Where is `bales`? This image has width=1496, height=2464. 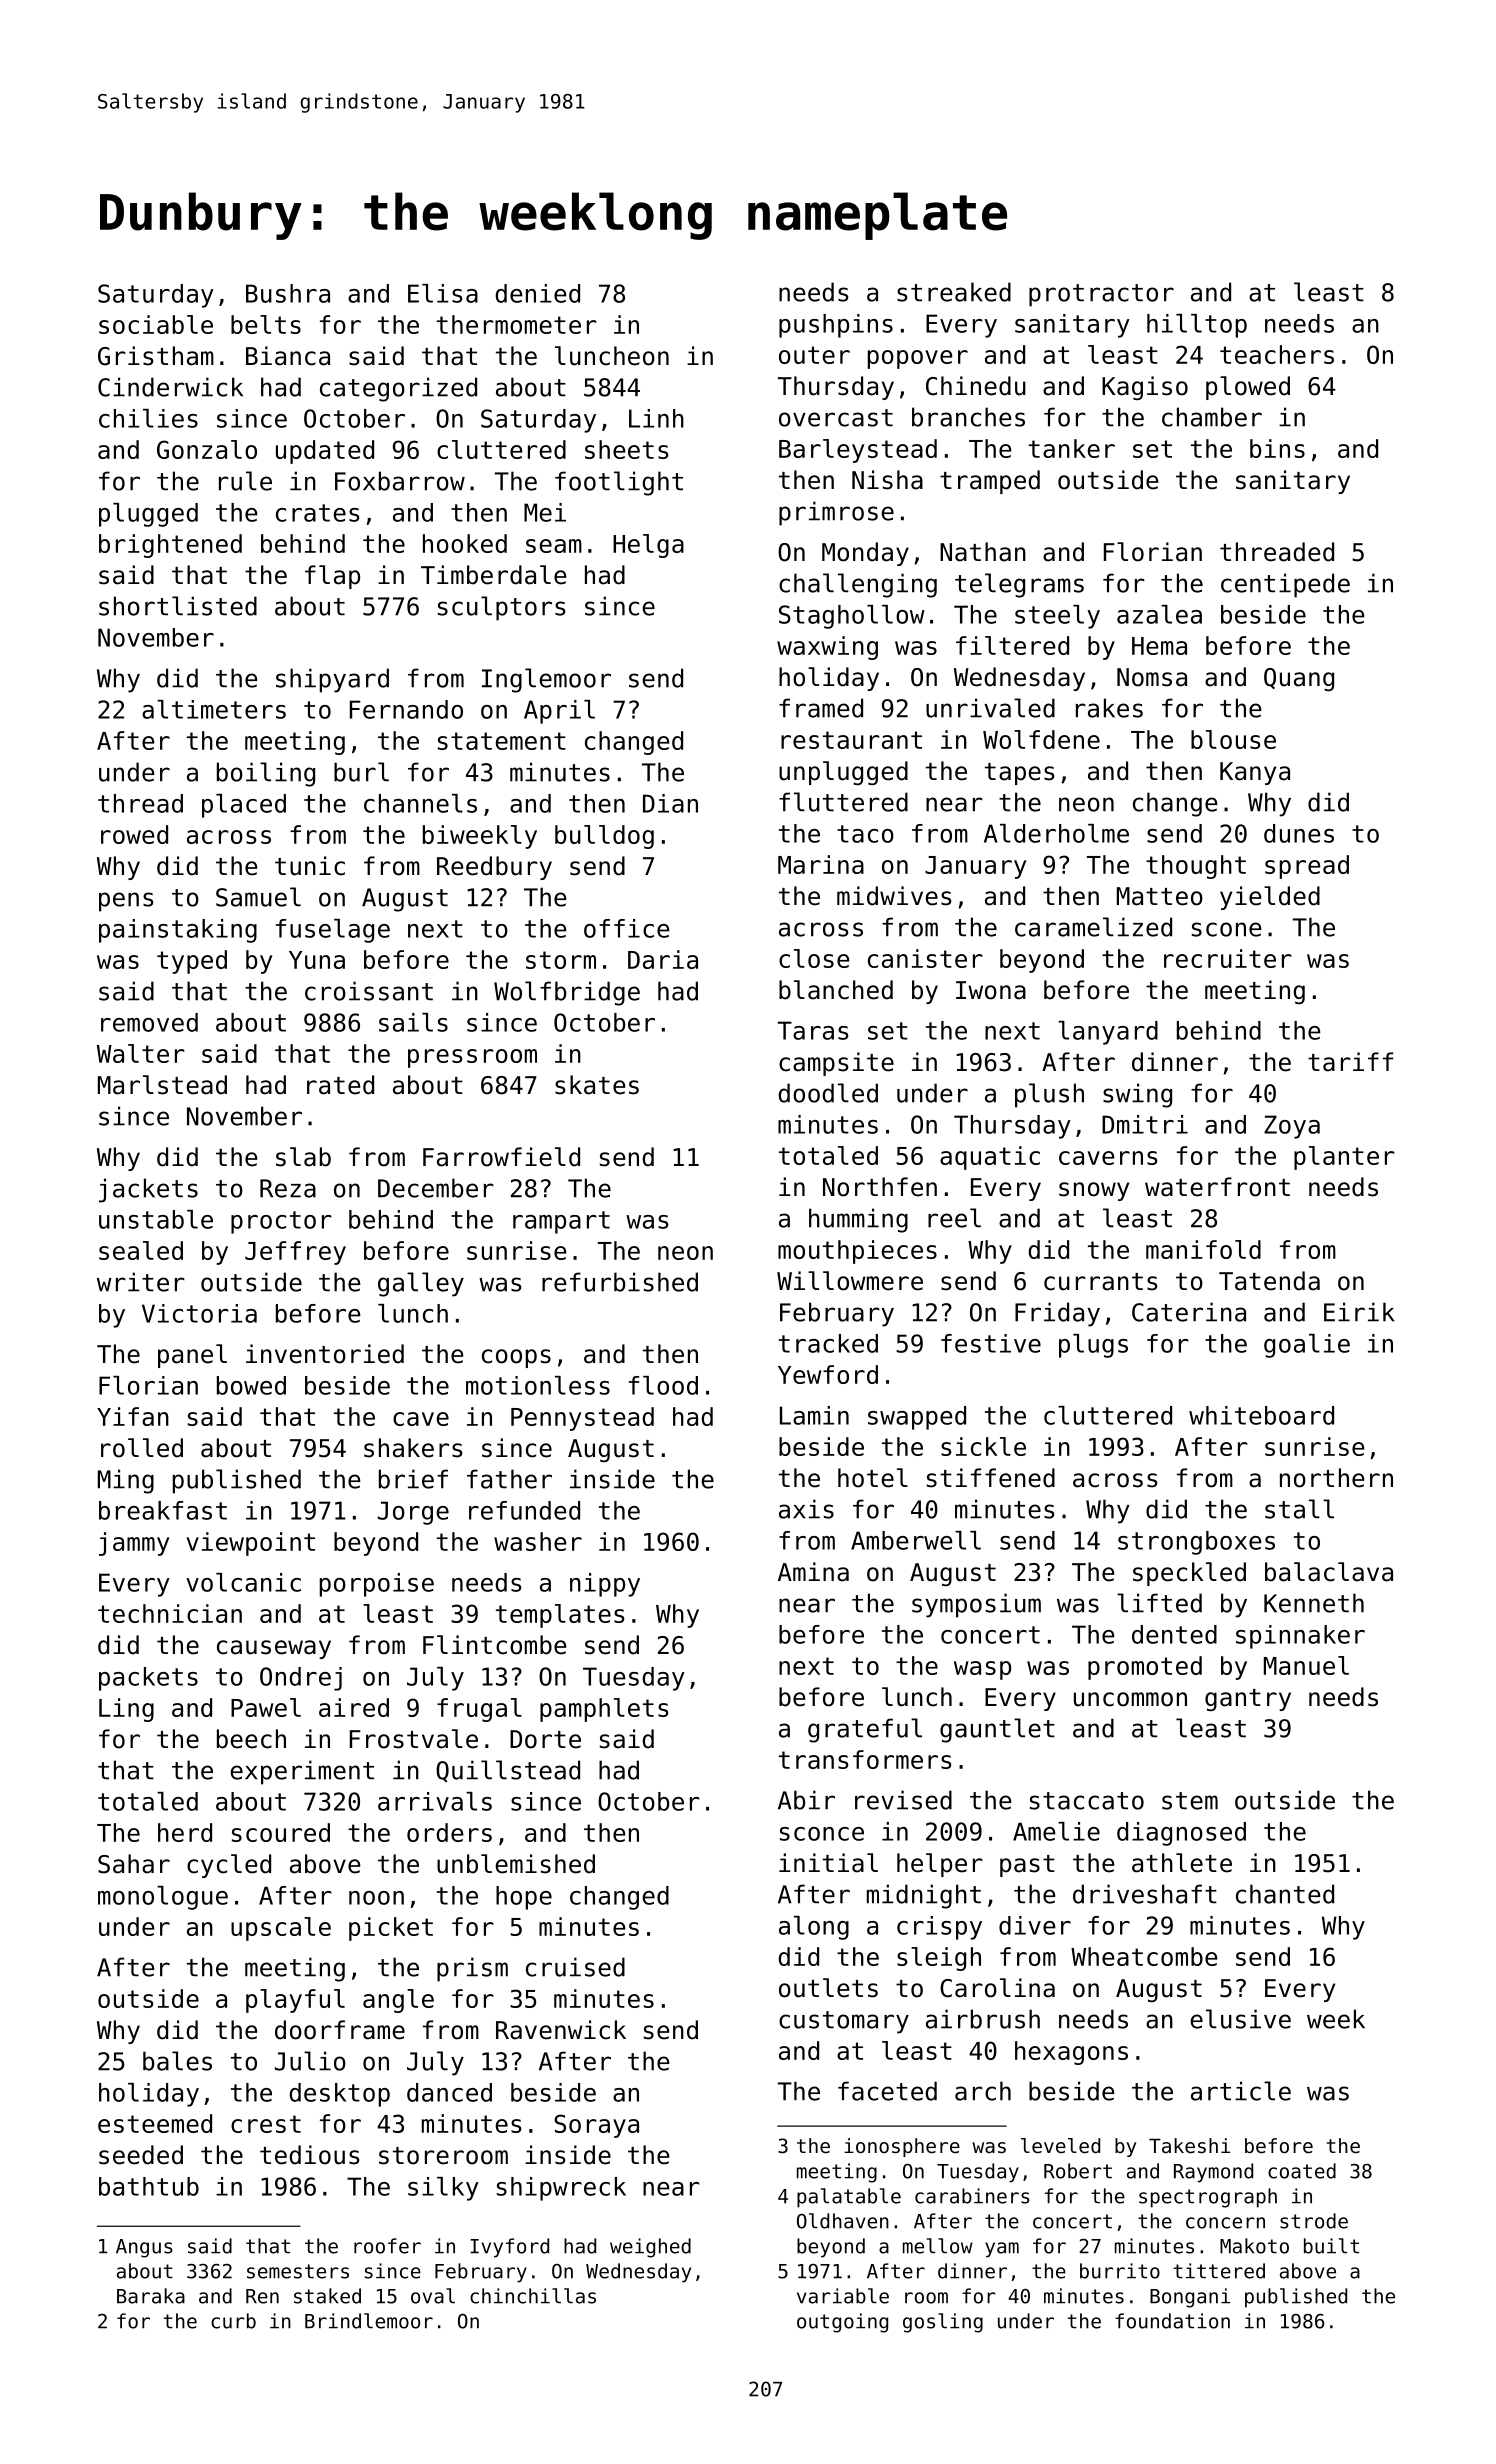 bales is located at coordinates (177, 2061).
